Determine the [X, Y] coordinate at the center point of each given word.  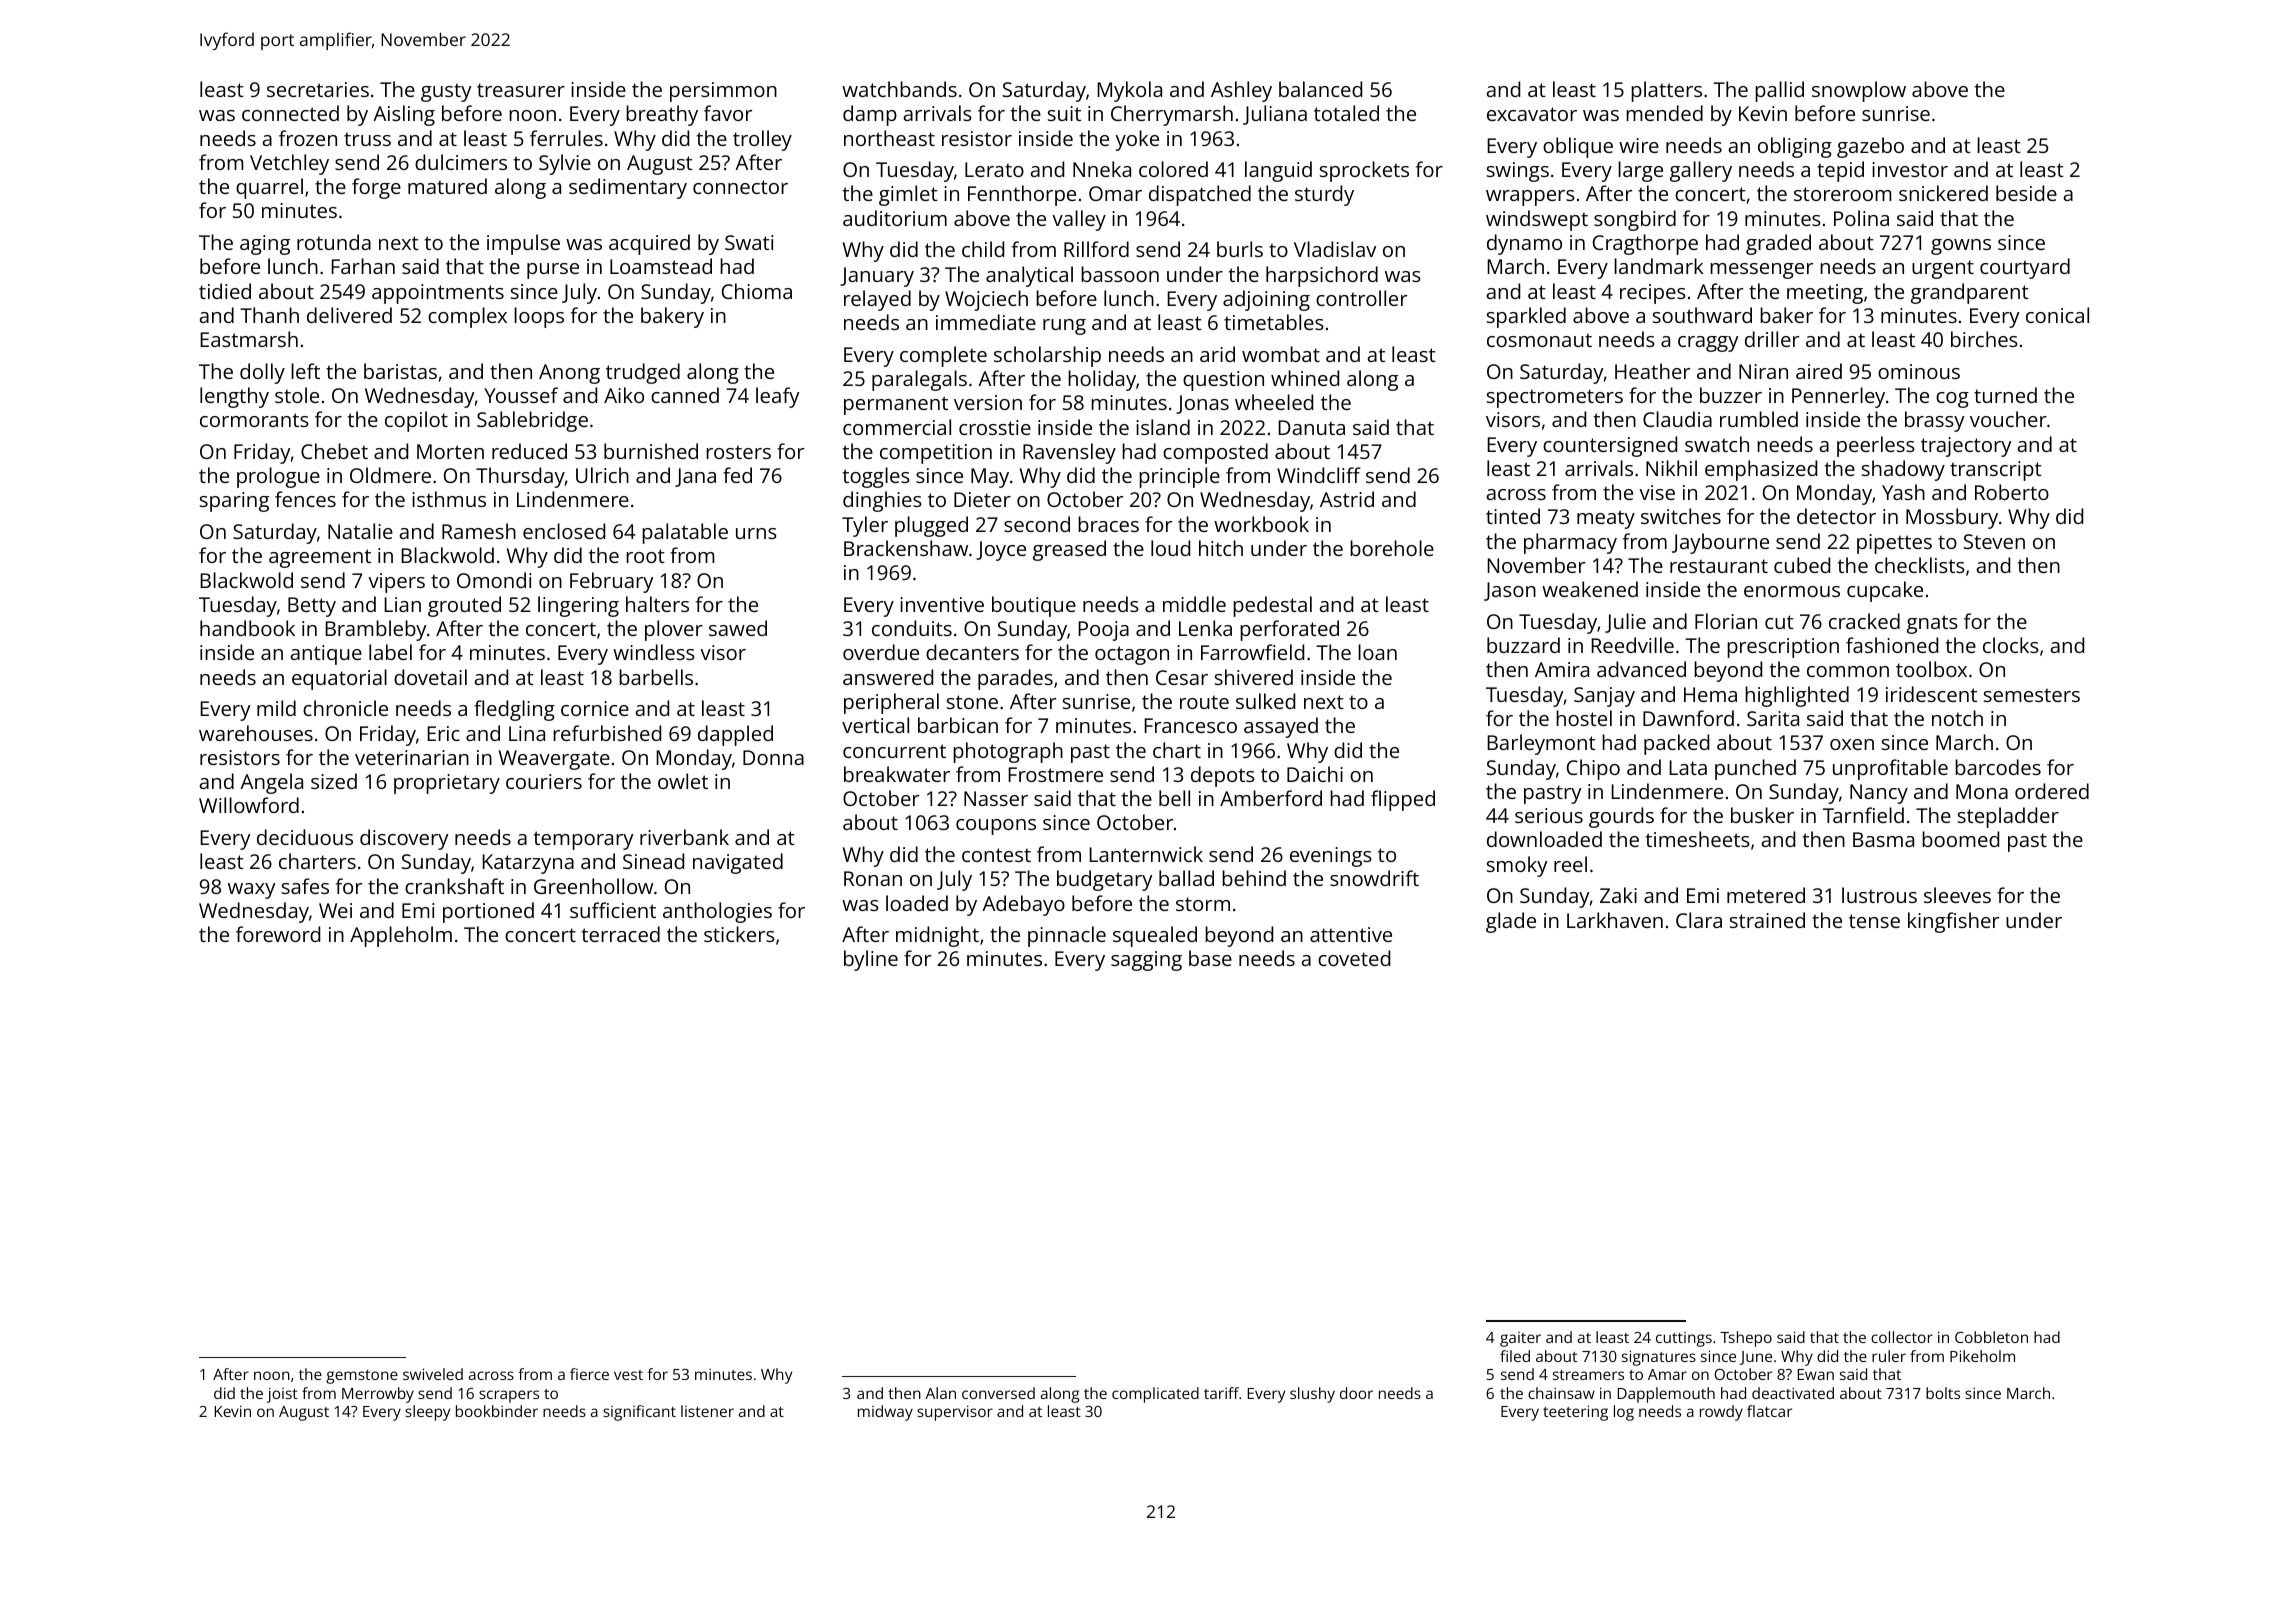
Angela [271, 783]
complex [467, 317]
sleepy [427, 1413]
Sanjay [1604, 697]
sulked [1265, 701]
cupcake [1885, 591]
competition [936, 454]
